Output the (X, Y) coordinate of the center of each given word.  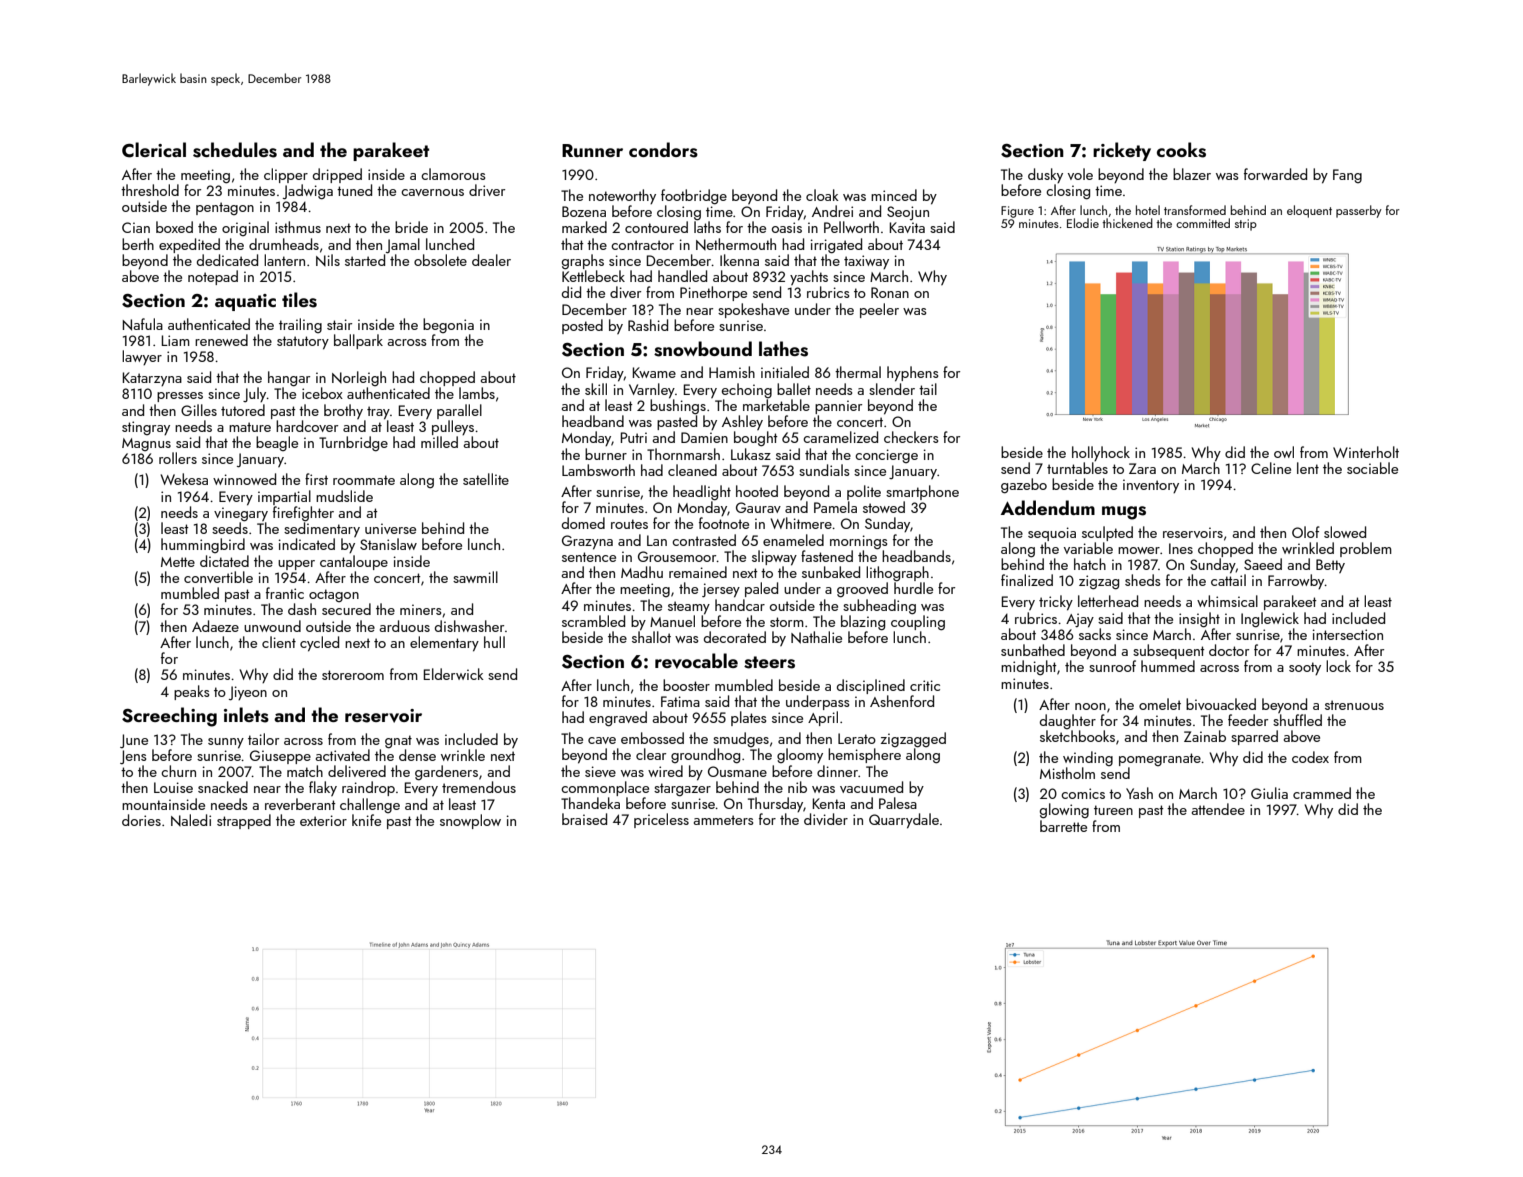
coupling (918, 623)
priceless (661, 820)
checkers (911, 437)
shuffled (1297, 720)
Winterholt (1366, 452)
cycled (319, 644)
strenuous (1354, 705)
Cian (136, 227)
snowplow (470, 821)
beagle (277, 443)
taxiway (866, 262)
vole (1080, 174)
